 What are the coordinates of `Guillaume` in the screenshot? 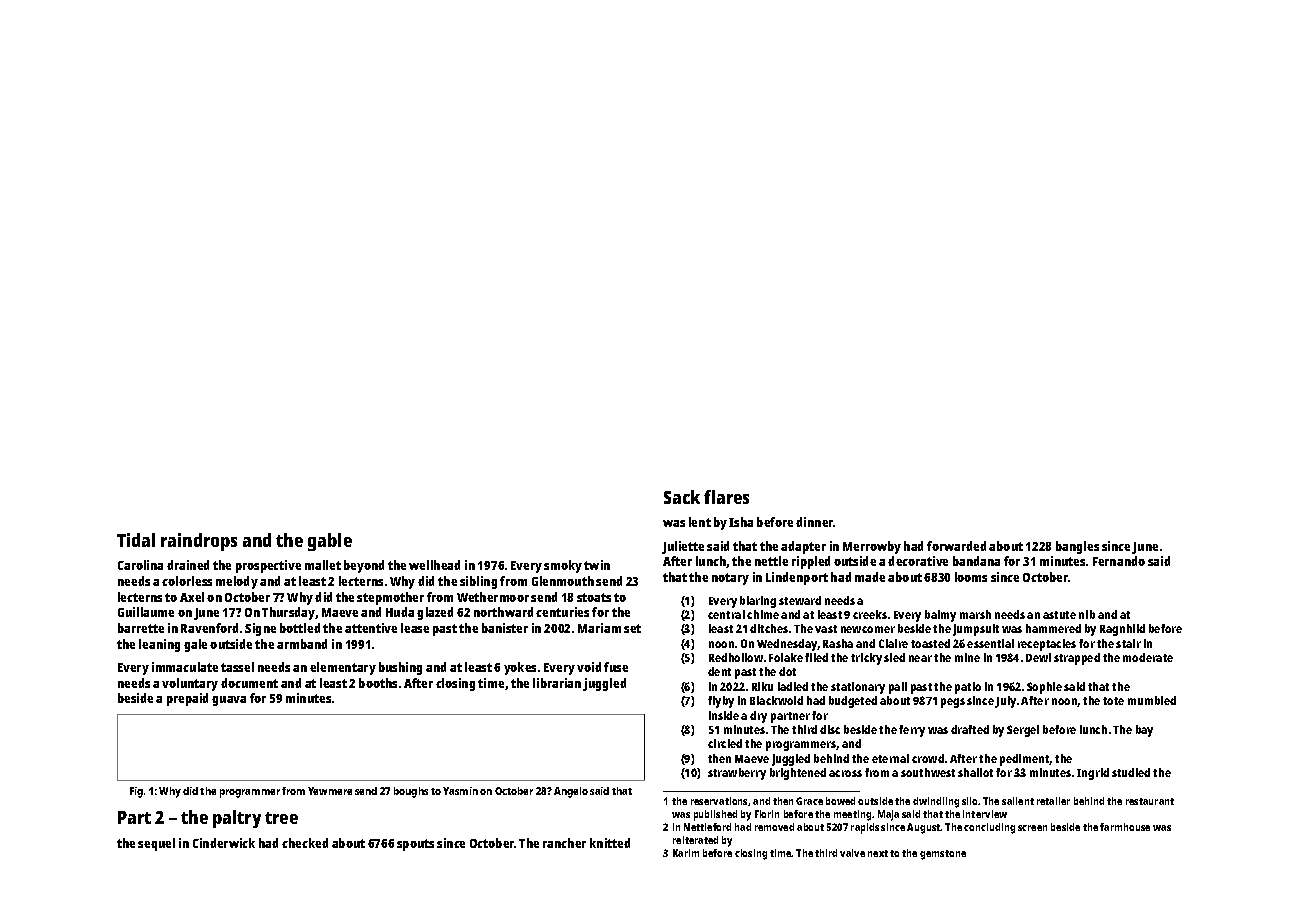 It's located at (146, 612).
